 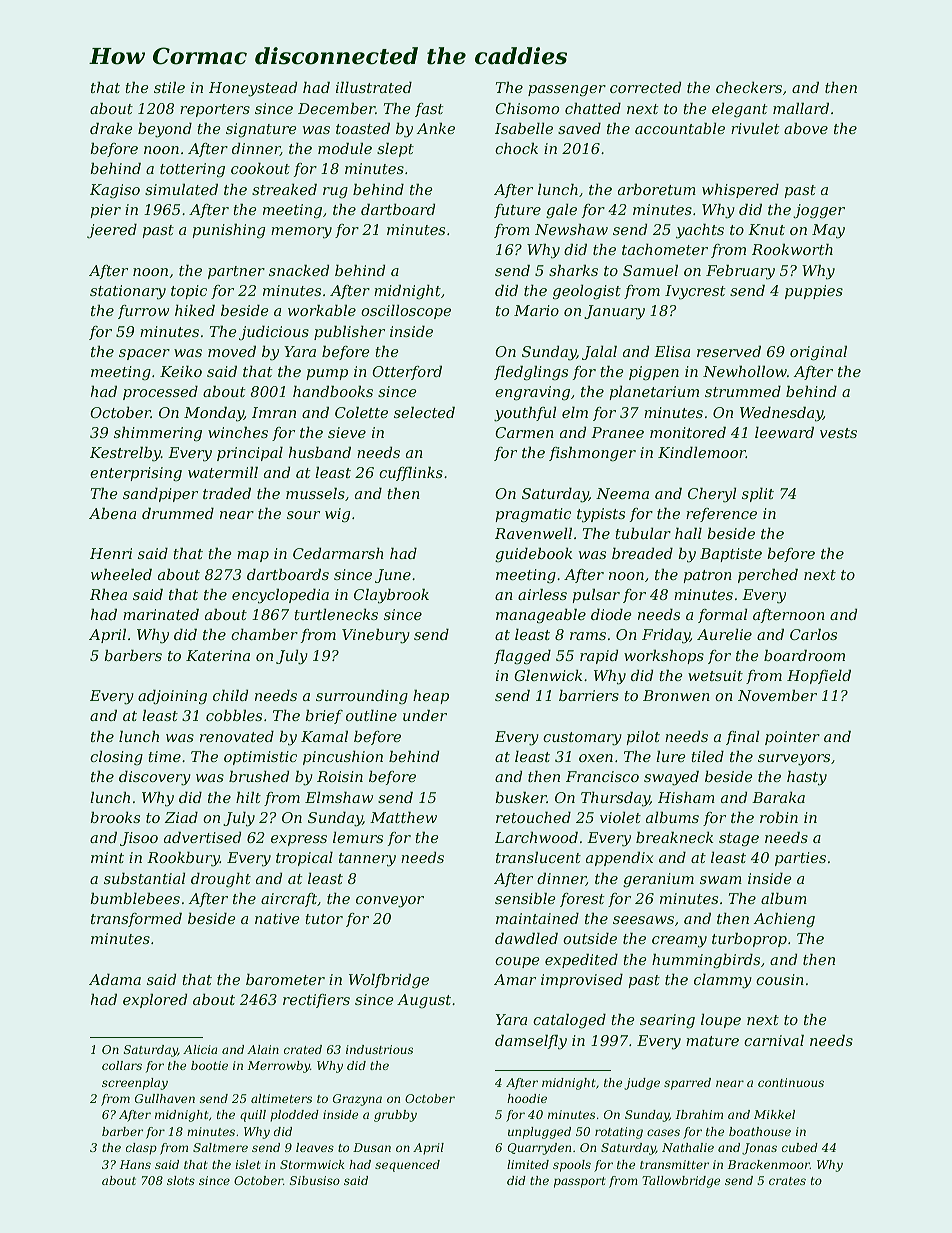 I want to click on brushed, so click(x=259, y=776).
